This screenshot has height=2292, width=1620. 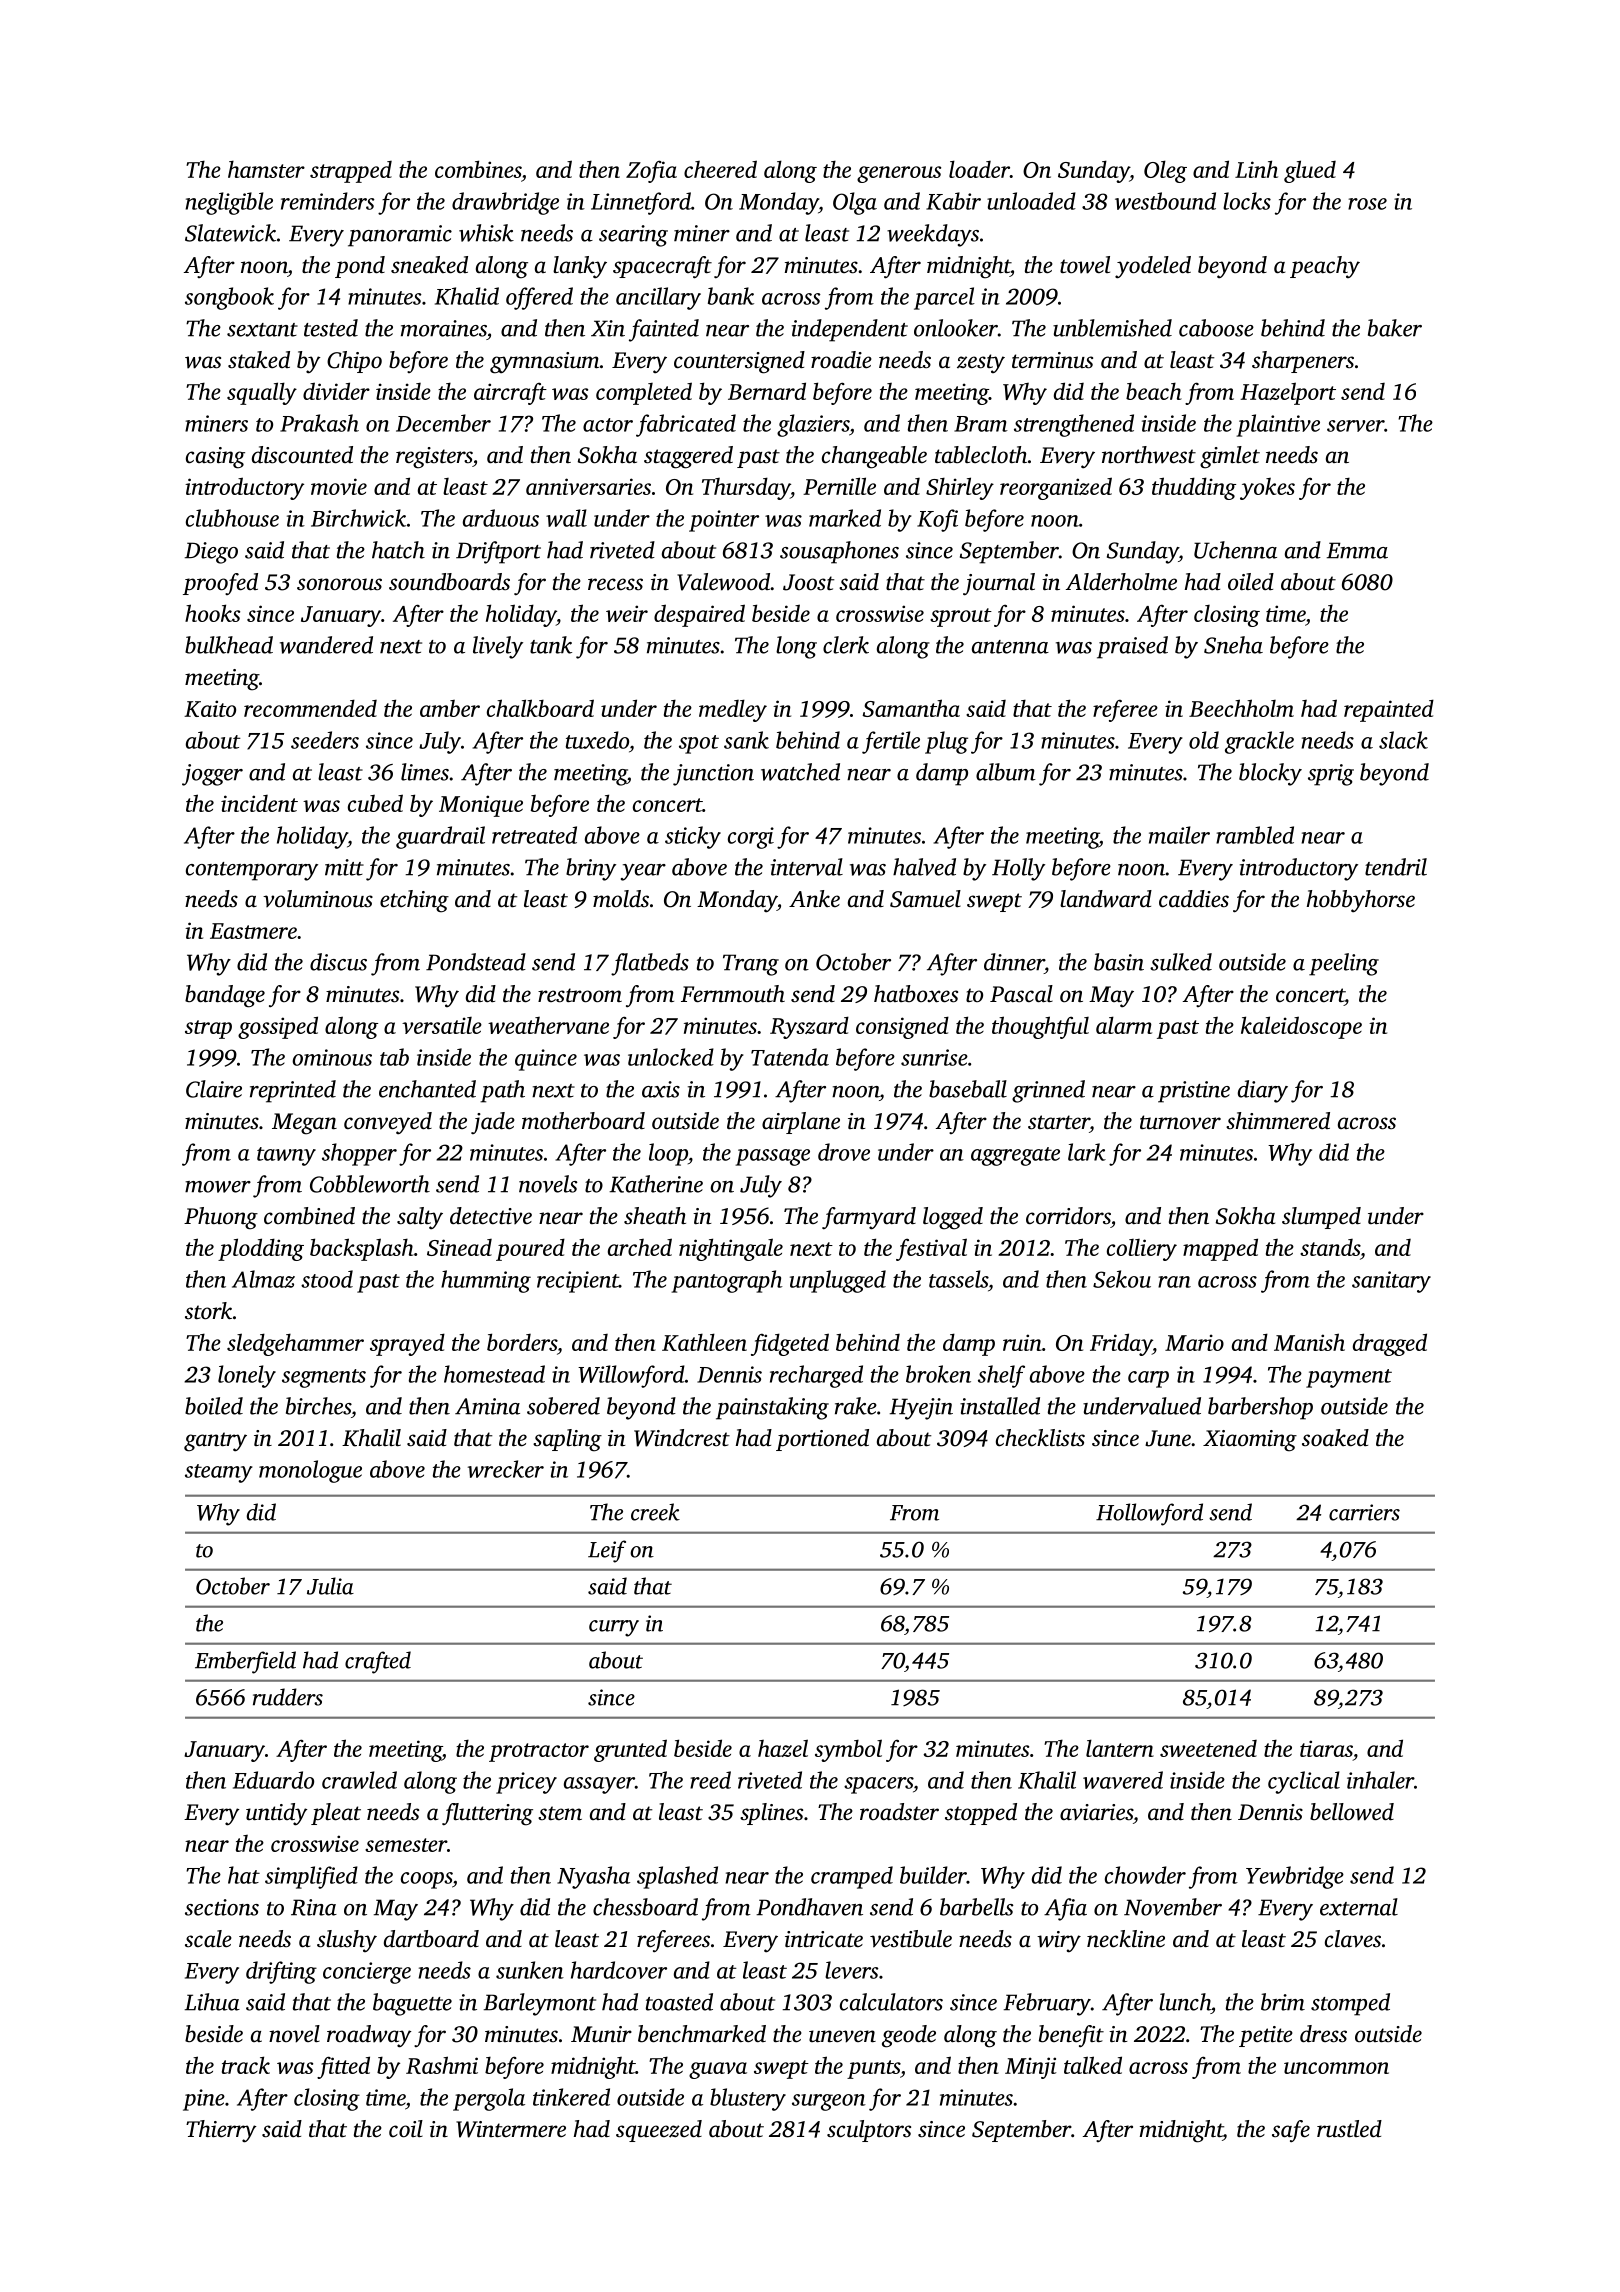 I want to click on Oleg, so click(x=1165, y=171).
